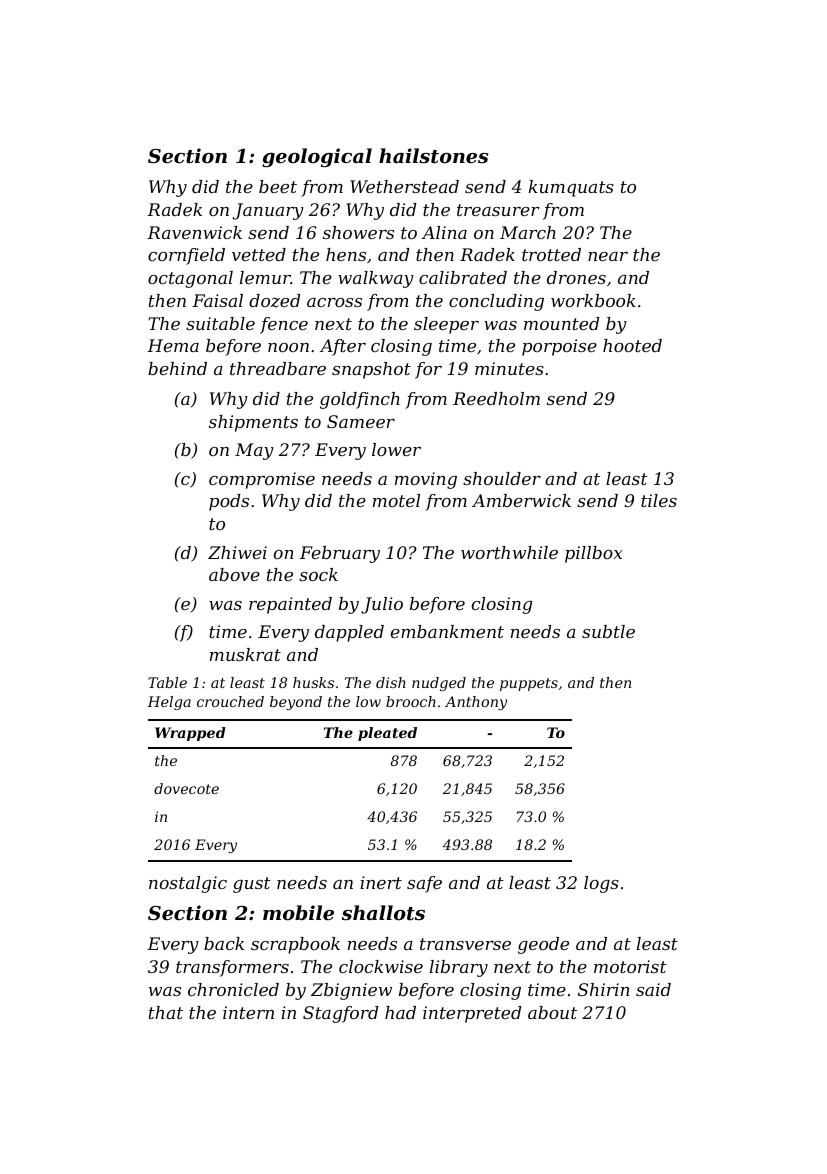 The height and width of the screenshot is (1174, 827). I want to click on mounted, so click(561, 323).
